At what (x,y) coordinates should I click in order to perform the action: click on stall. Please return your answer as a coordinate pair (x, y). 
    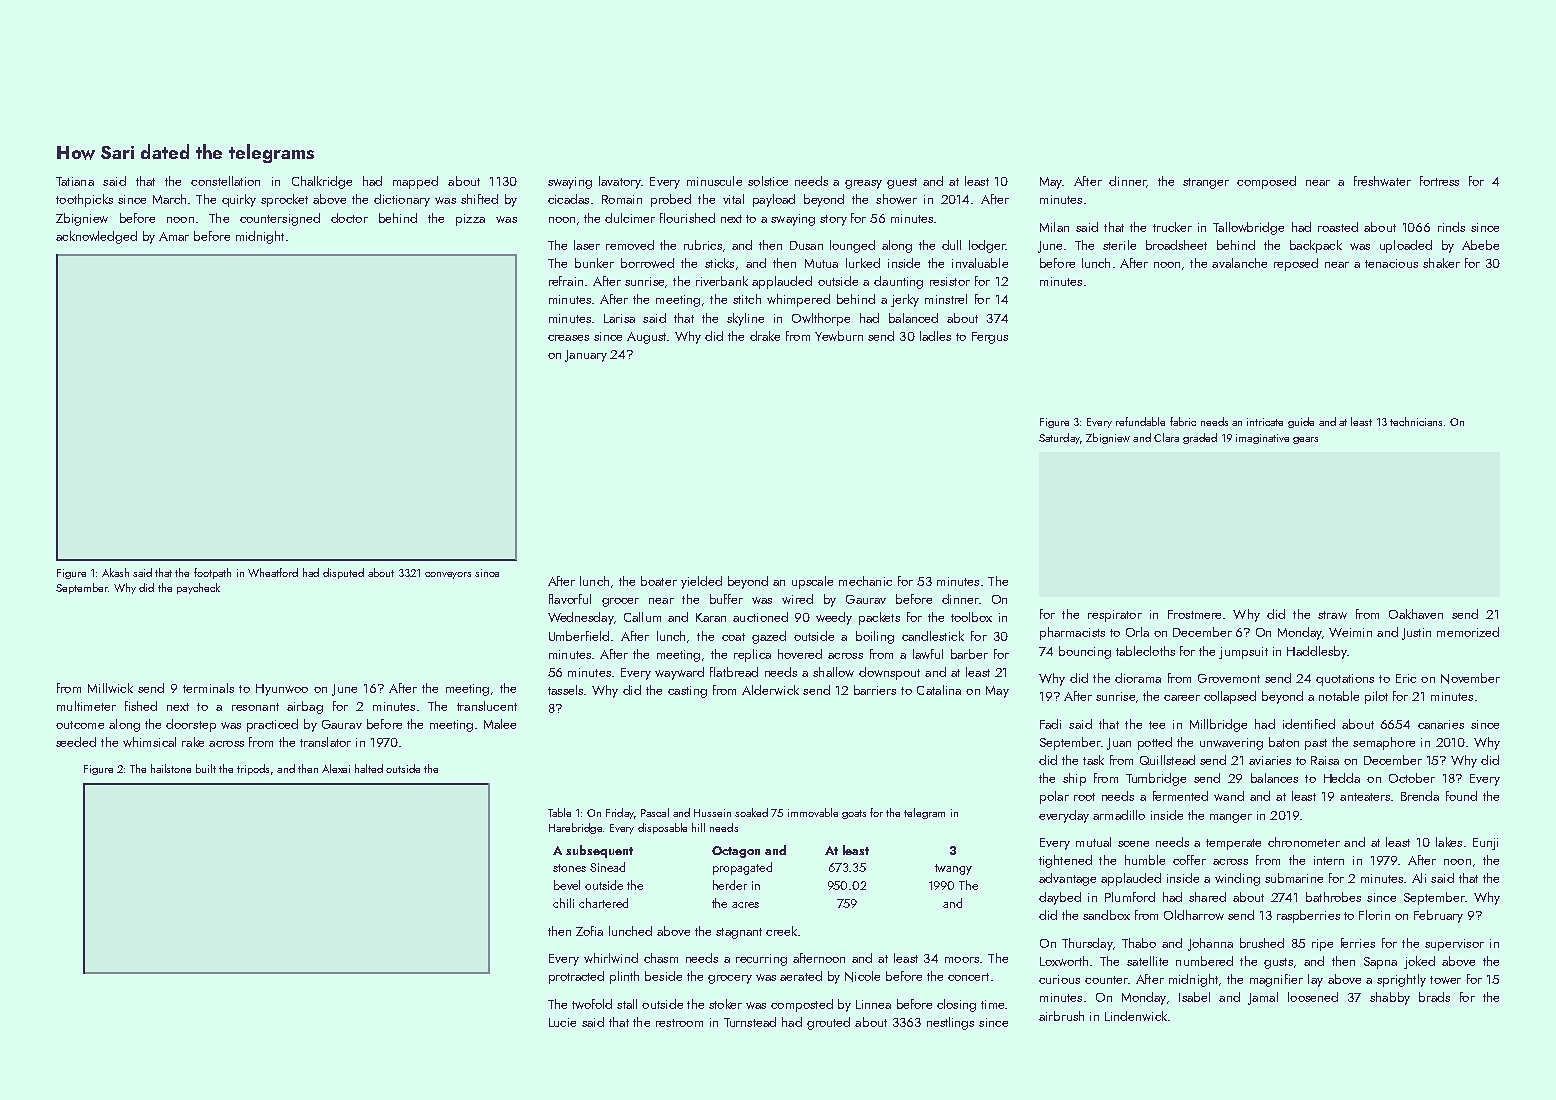
    Looking at the image, I should click on (627, 1004).
